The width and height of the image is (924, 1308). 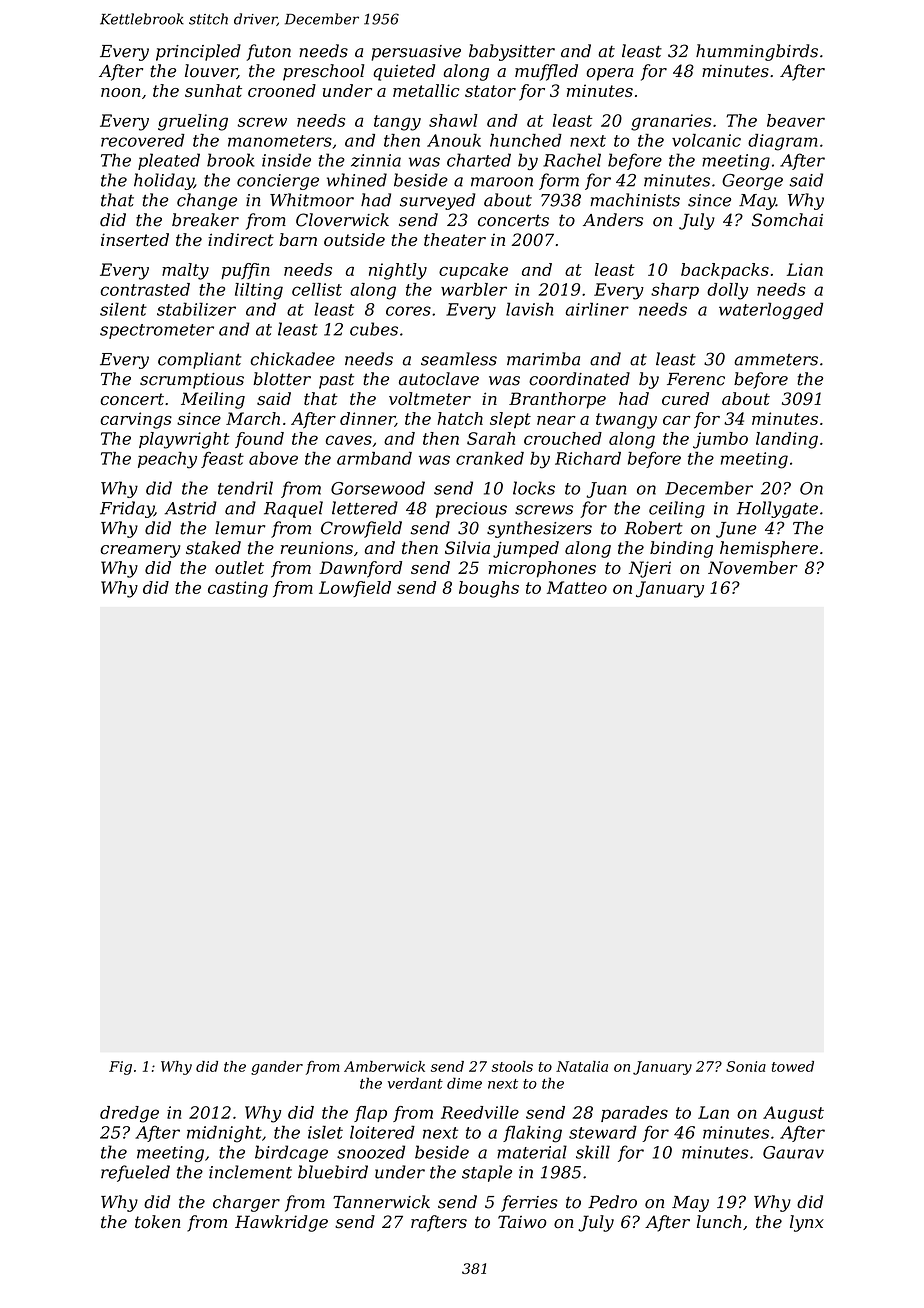 I want to click on above, so click(x=273, y=458).
